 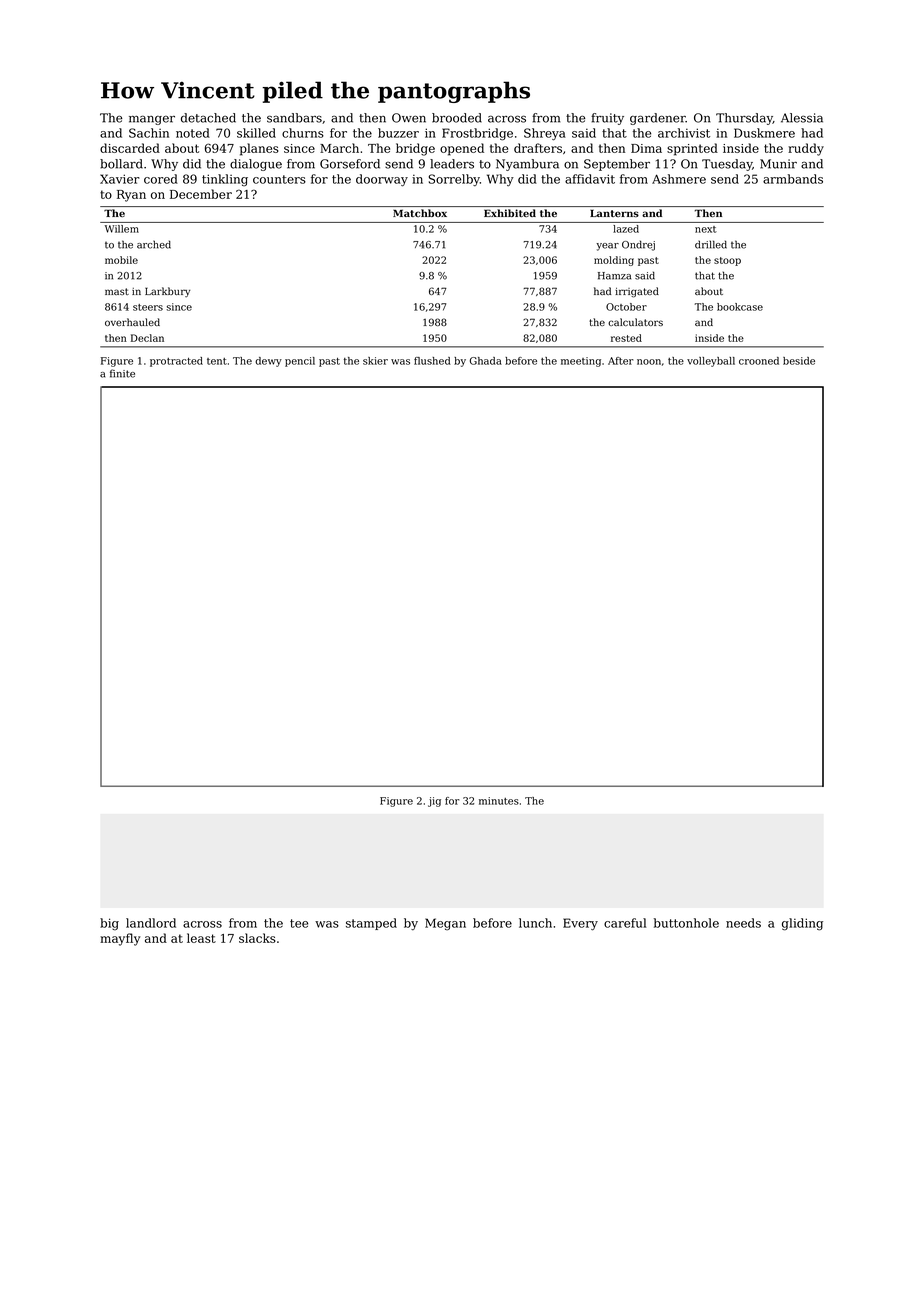 What do you see at coordinates (499, 801) in the document?
I see `minutes` at bounding box center [499, 801].
